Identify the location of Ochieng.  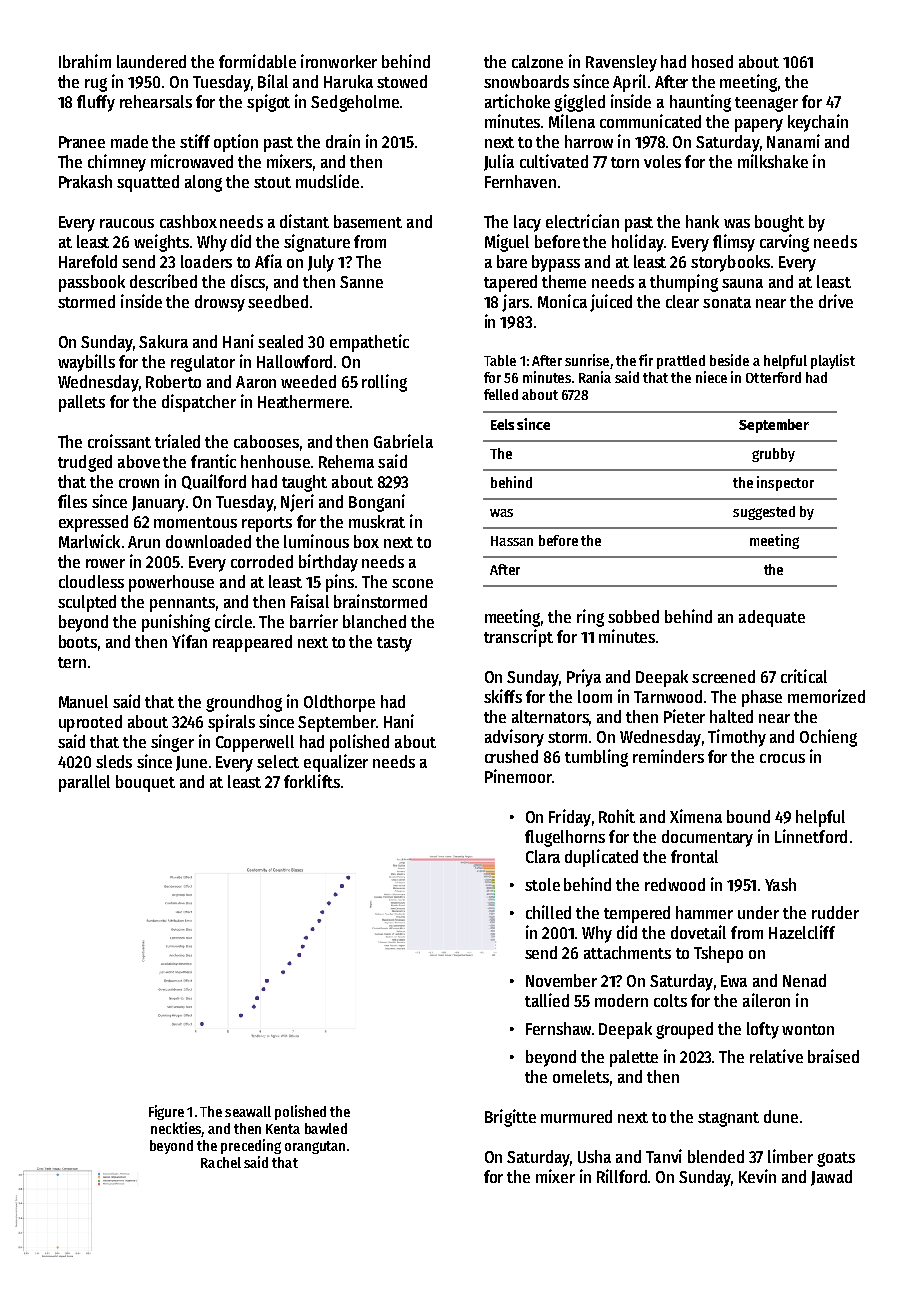
(828, 738).
